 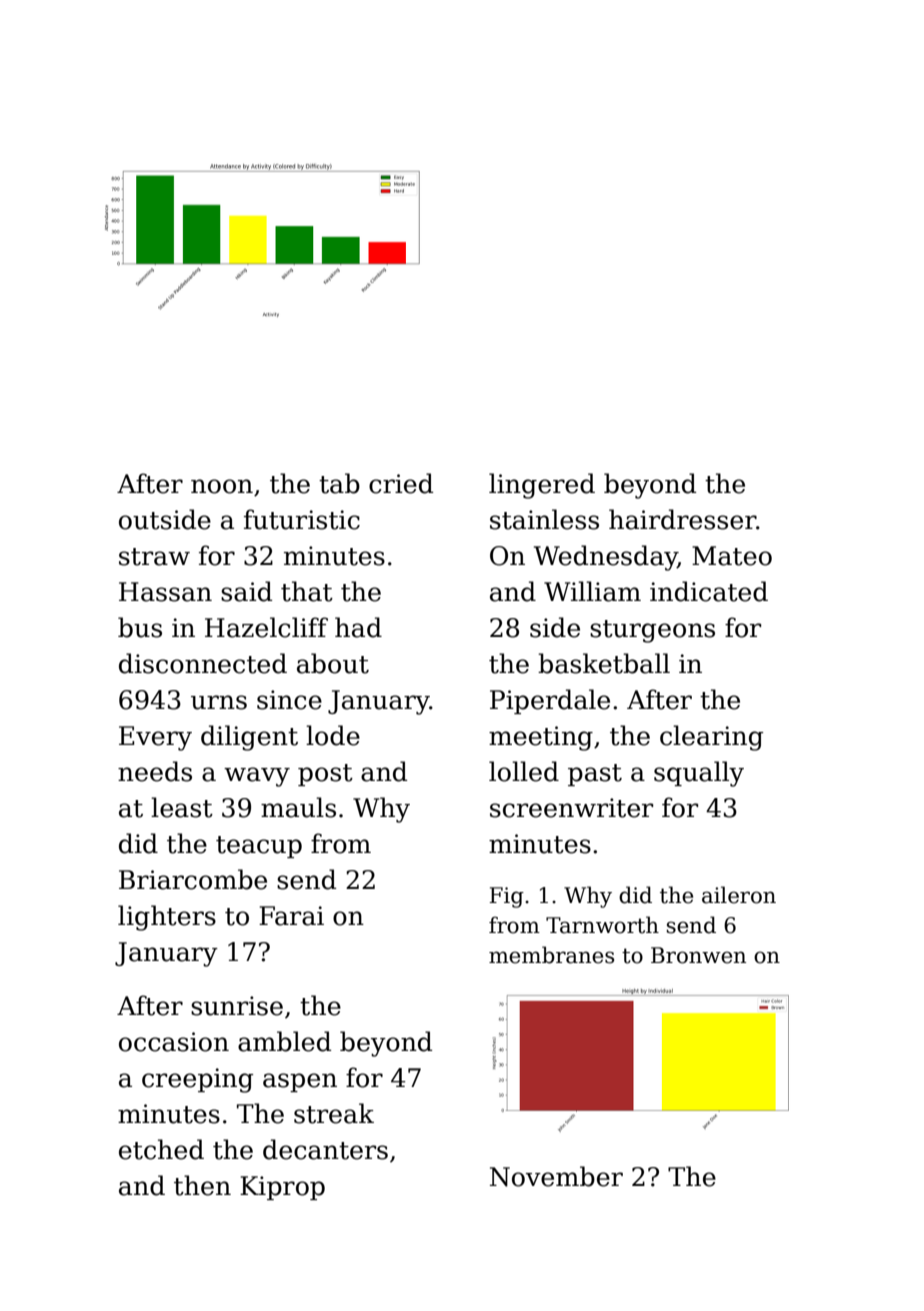 I want to click on noon, so click(x=222, y=486).
